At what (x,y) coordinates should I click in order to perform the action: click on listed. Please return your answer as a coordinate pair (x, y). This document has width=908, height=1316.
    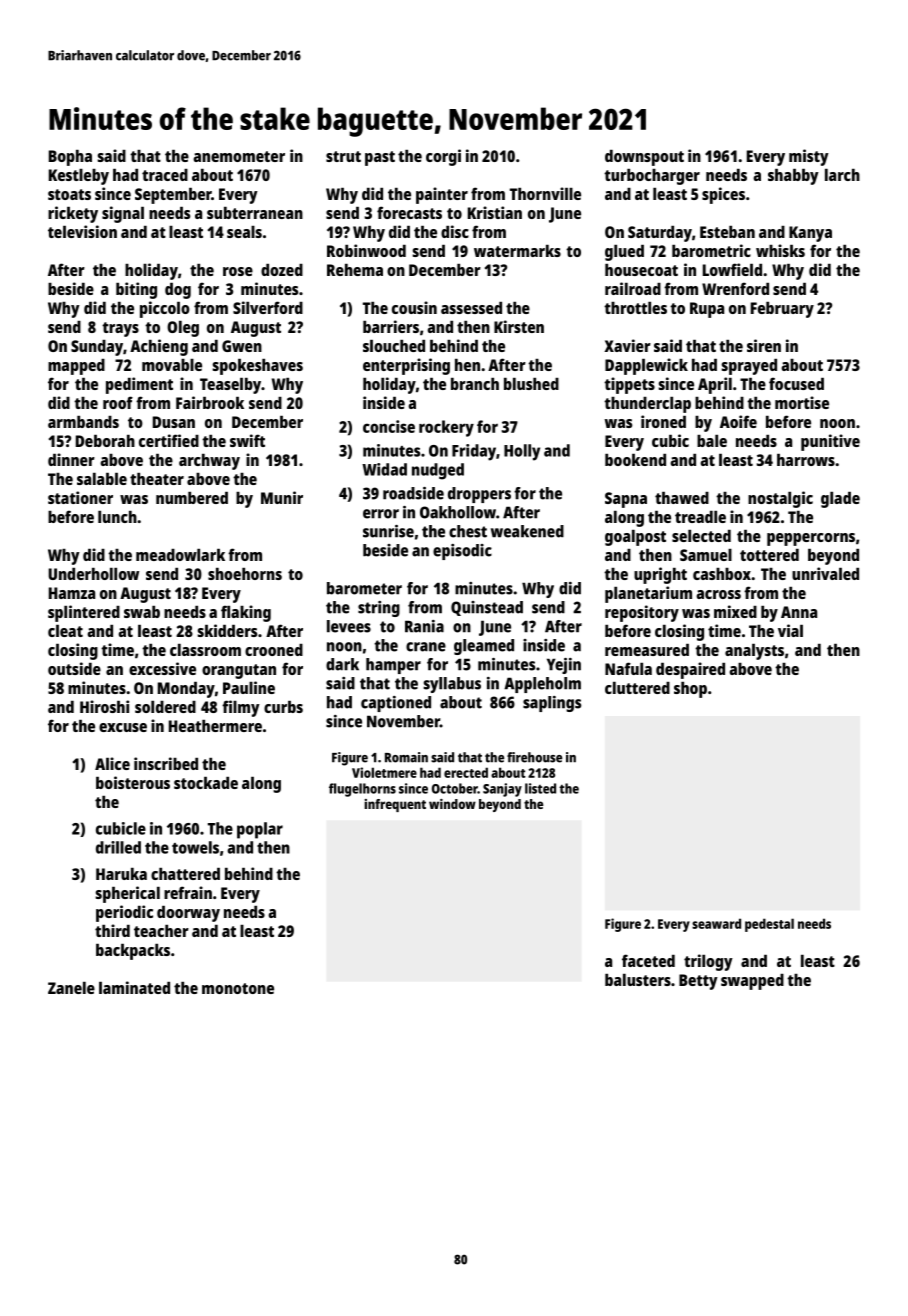
    Looking at the image, I should click on (540, 788).
